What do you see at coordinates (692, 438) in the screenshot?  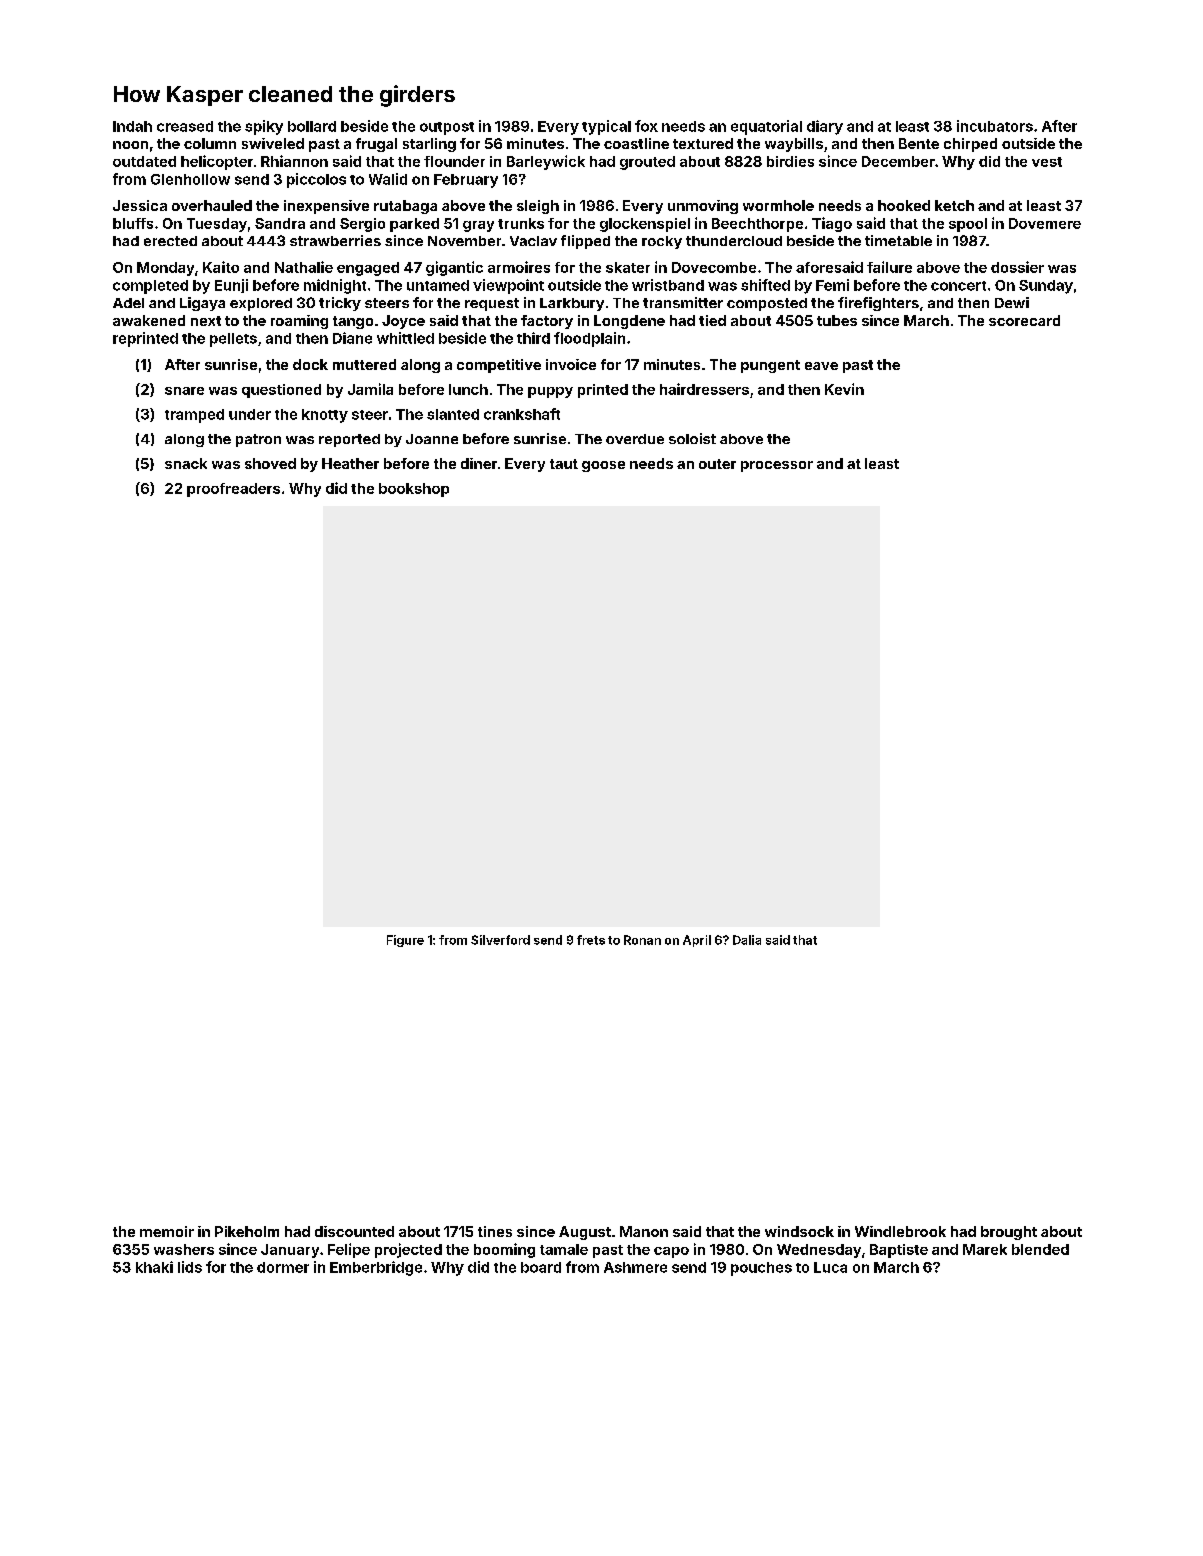 I see `soloist` at bounding box center [692, 438].
